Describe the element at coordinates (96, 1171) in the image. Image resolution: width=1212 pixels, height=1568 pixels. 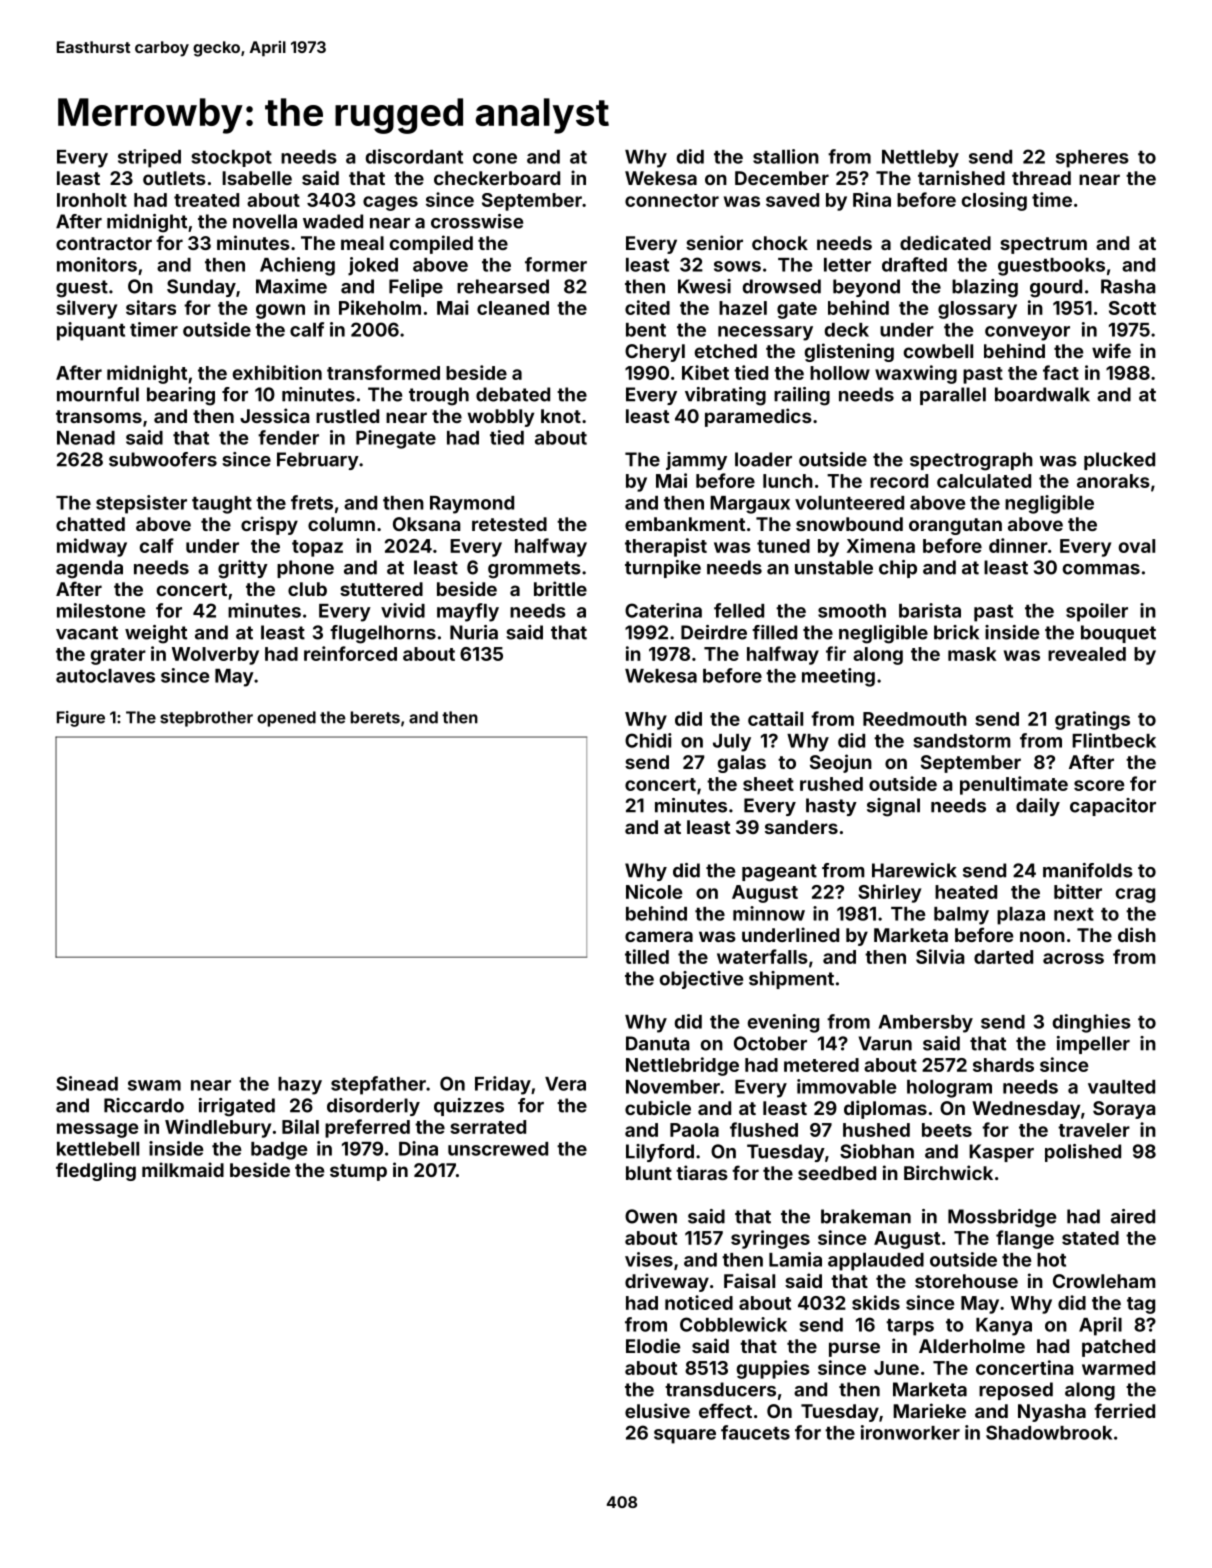
I see `fledgling` at that location.
